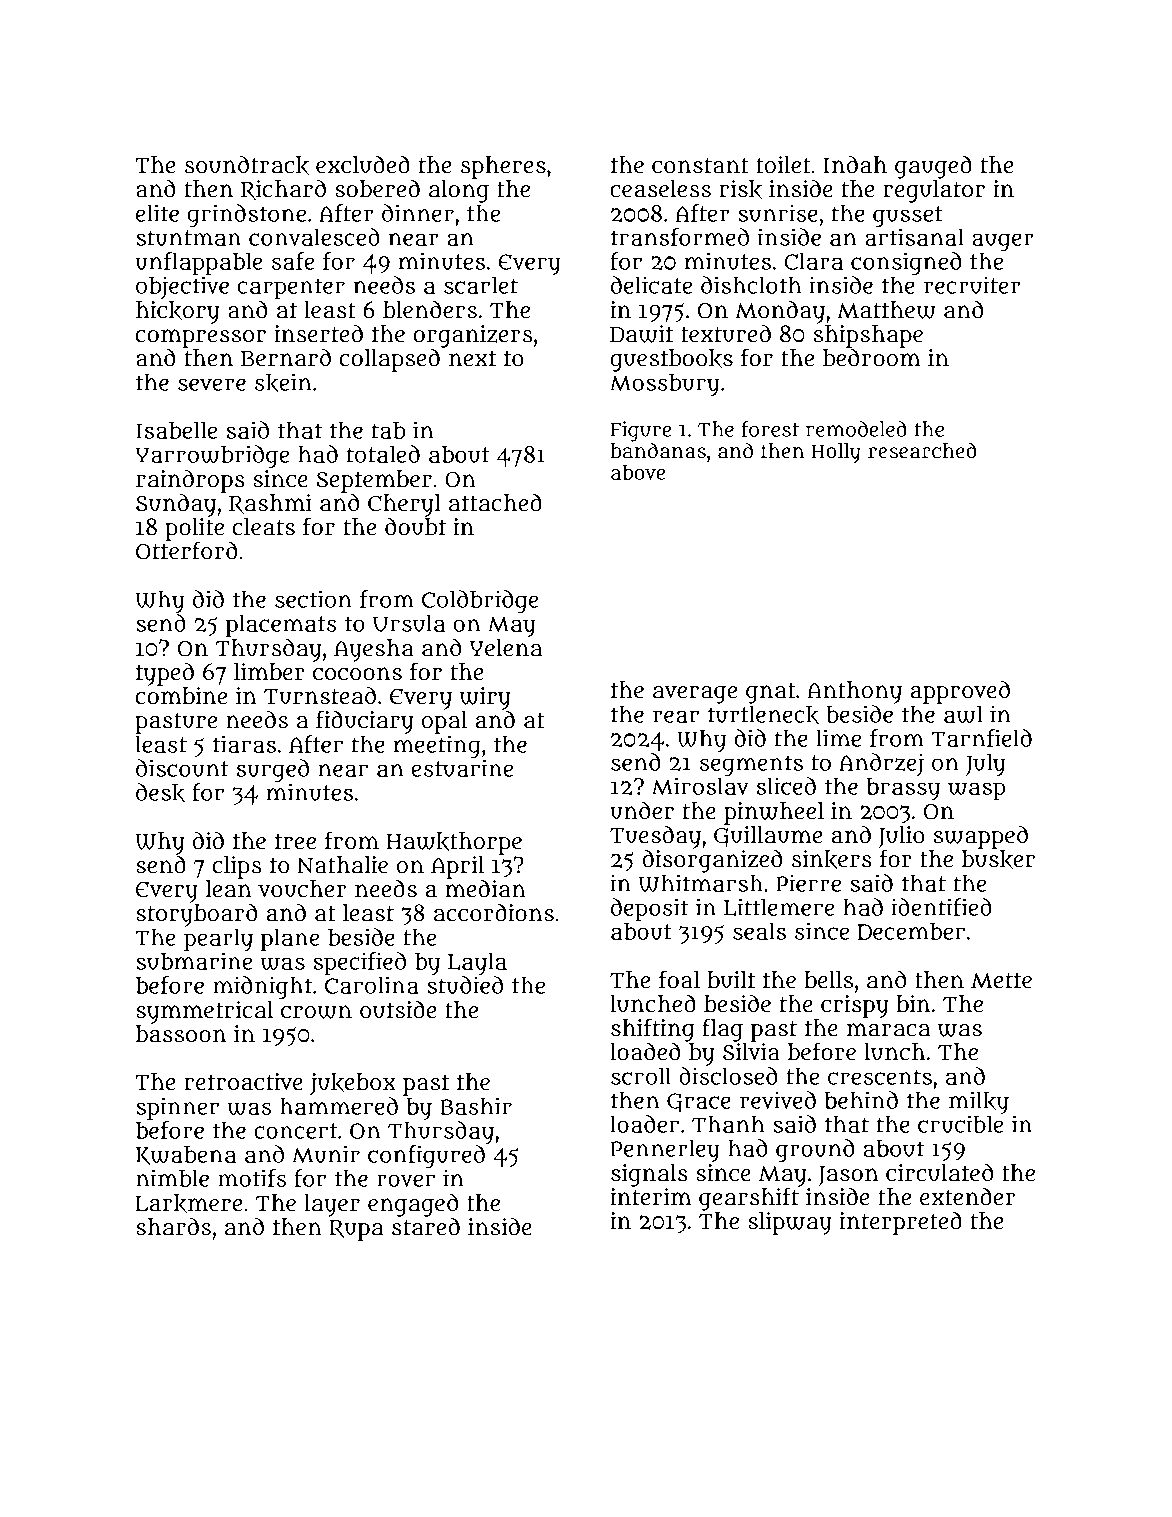 The image size is (1172, 1517). What do you see at coordinates (922, 450) in the screenshot?
I see `researched` at bounding box center [922, 450].
